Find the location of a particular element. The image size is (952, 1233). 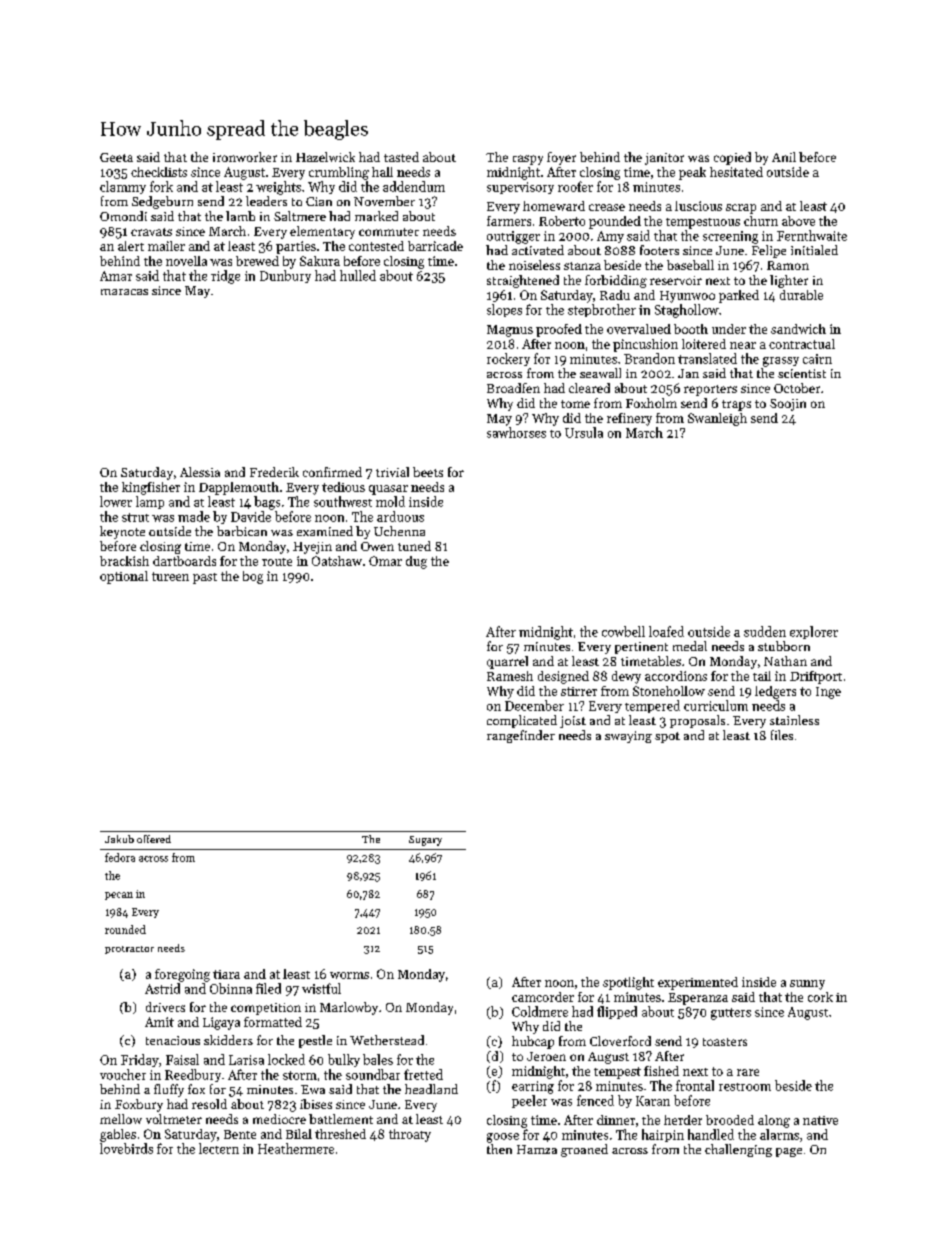

tasted is located at coordinates (401, 157).
